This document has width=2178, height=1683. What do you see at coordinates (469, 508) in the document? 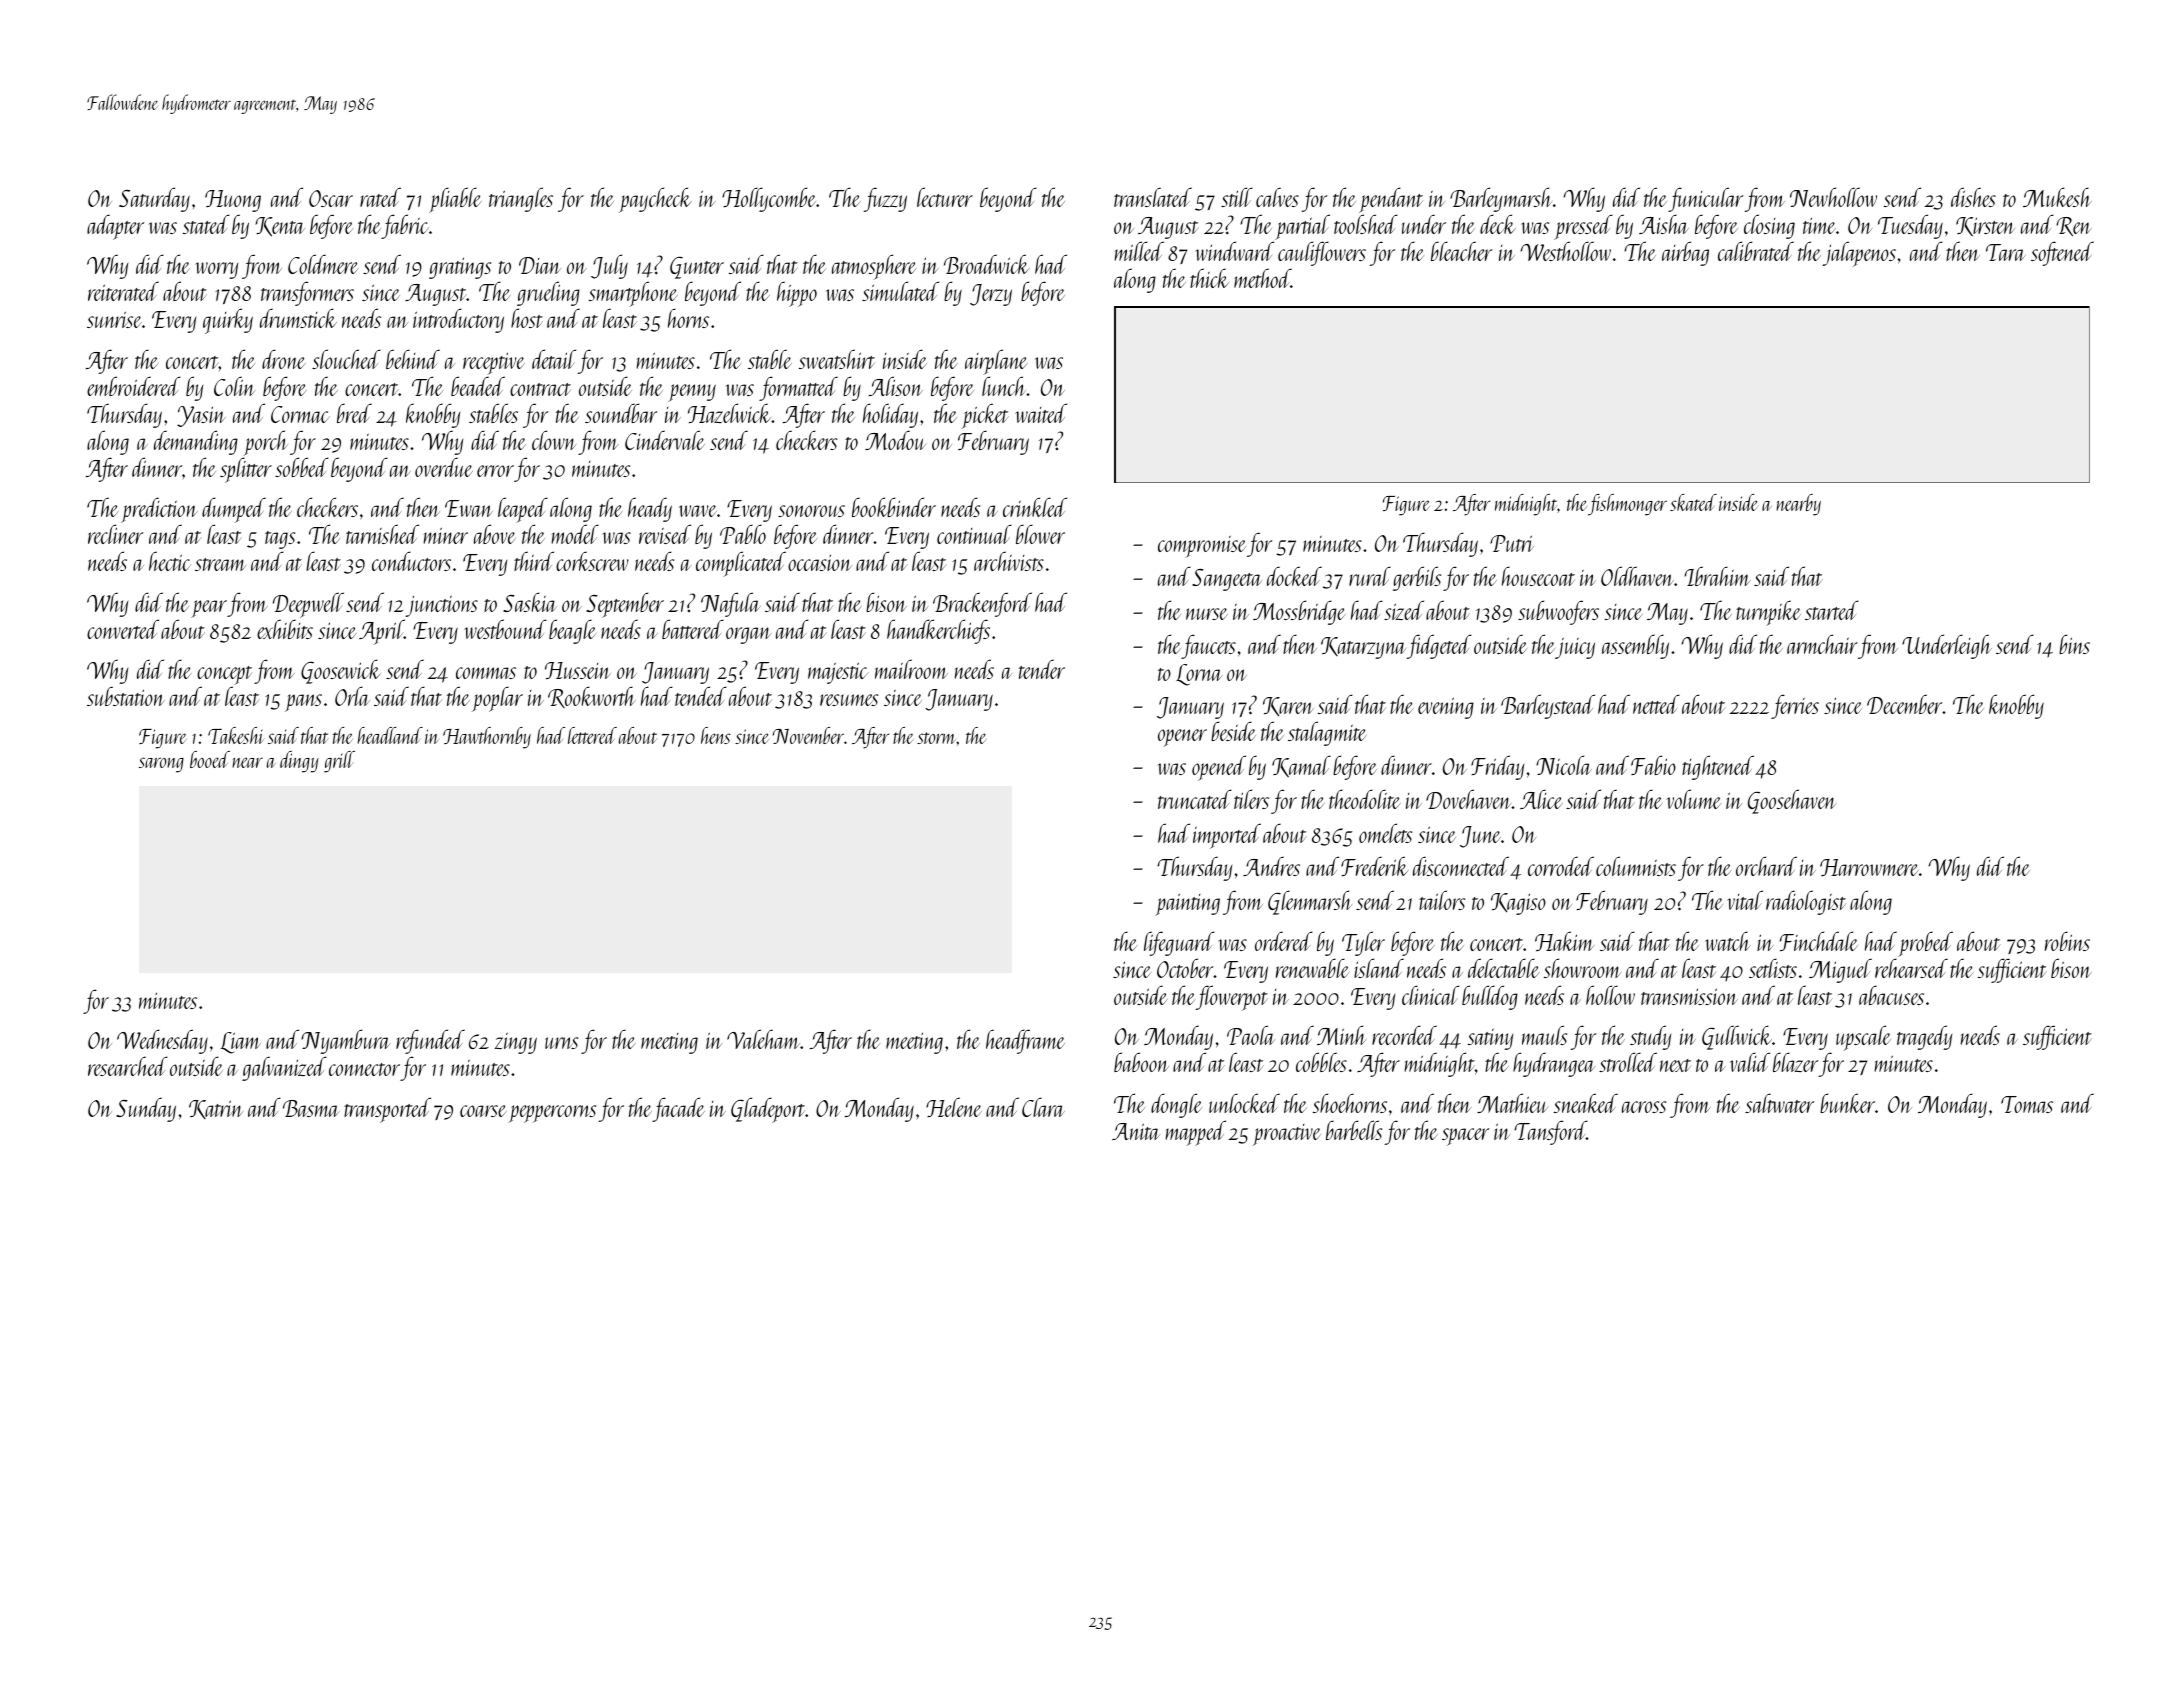
I see `Ewan` at bounding box center [469, 508].
